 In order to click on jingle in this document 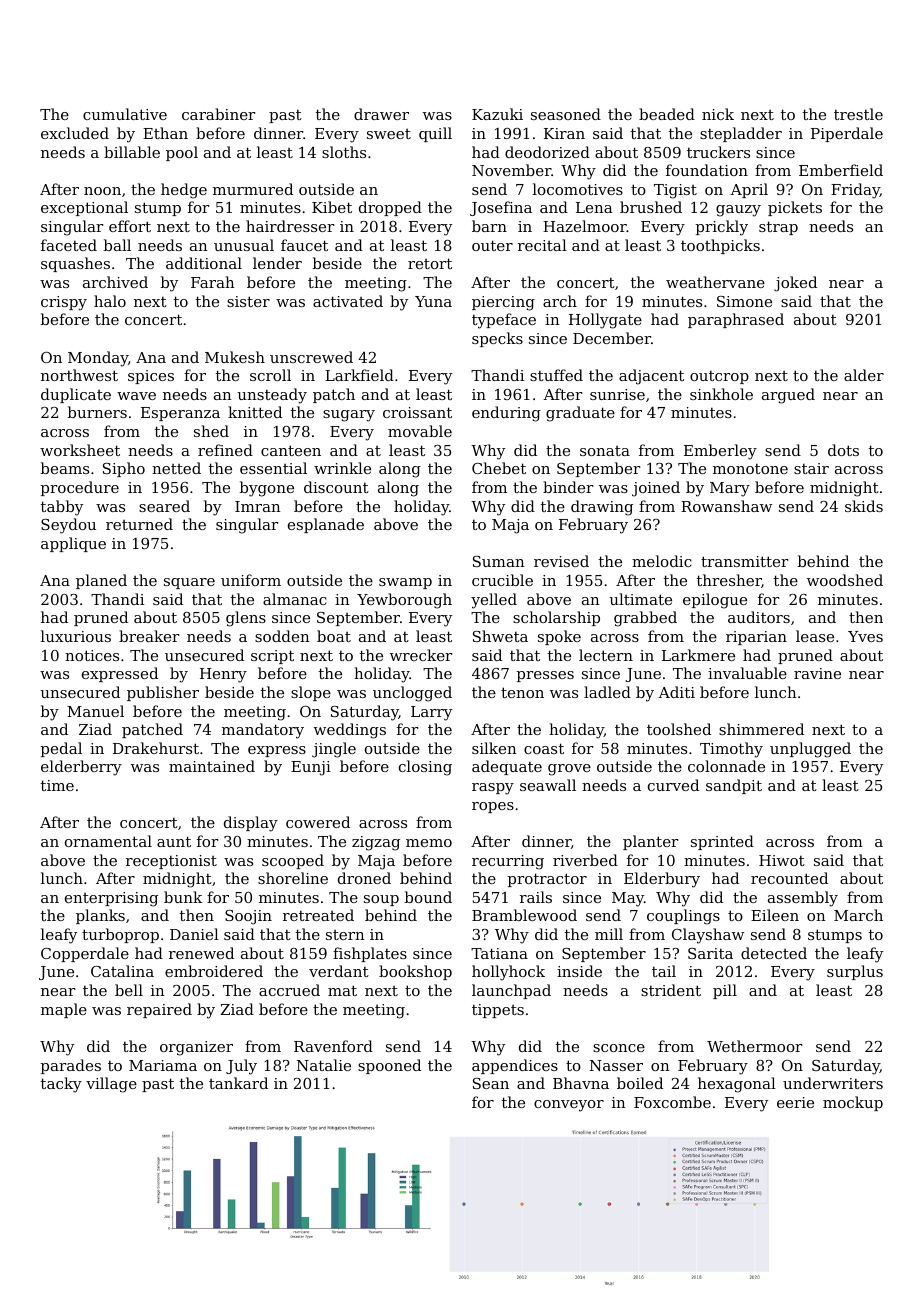, I will do `click(334, 750)`.
